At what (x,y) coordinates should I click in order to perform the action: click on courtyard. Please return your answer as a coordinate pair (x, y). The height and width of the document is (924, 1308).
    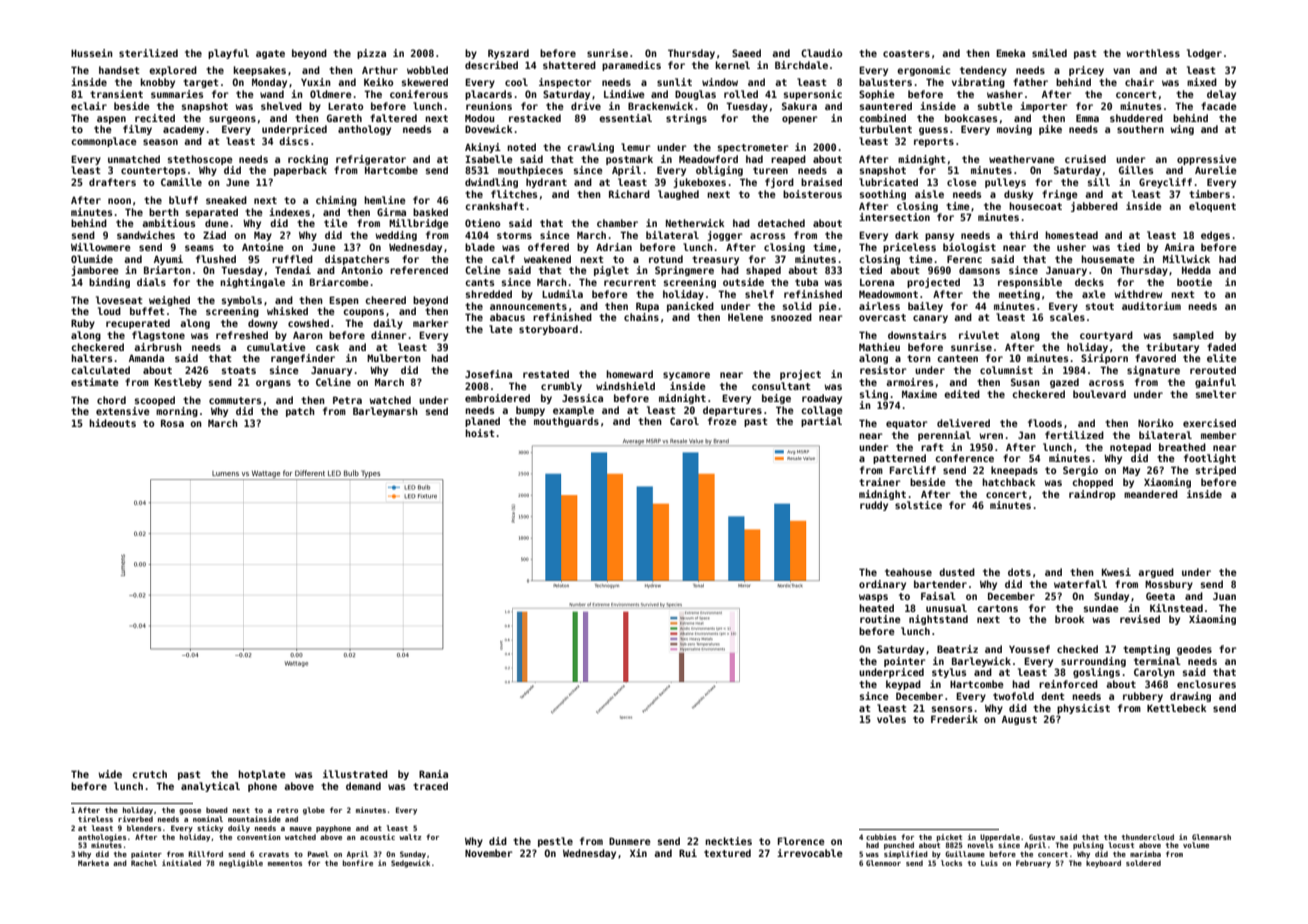
    Looking at the image, I should click on (1106, 336).
